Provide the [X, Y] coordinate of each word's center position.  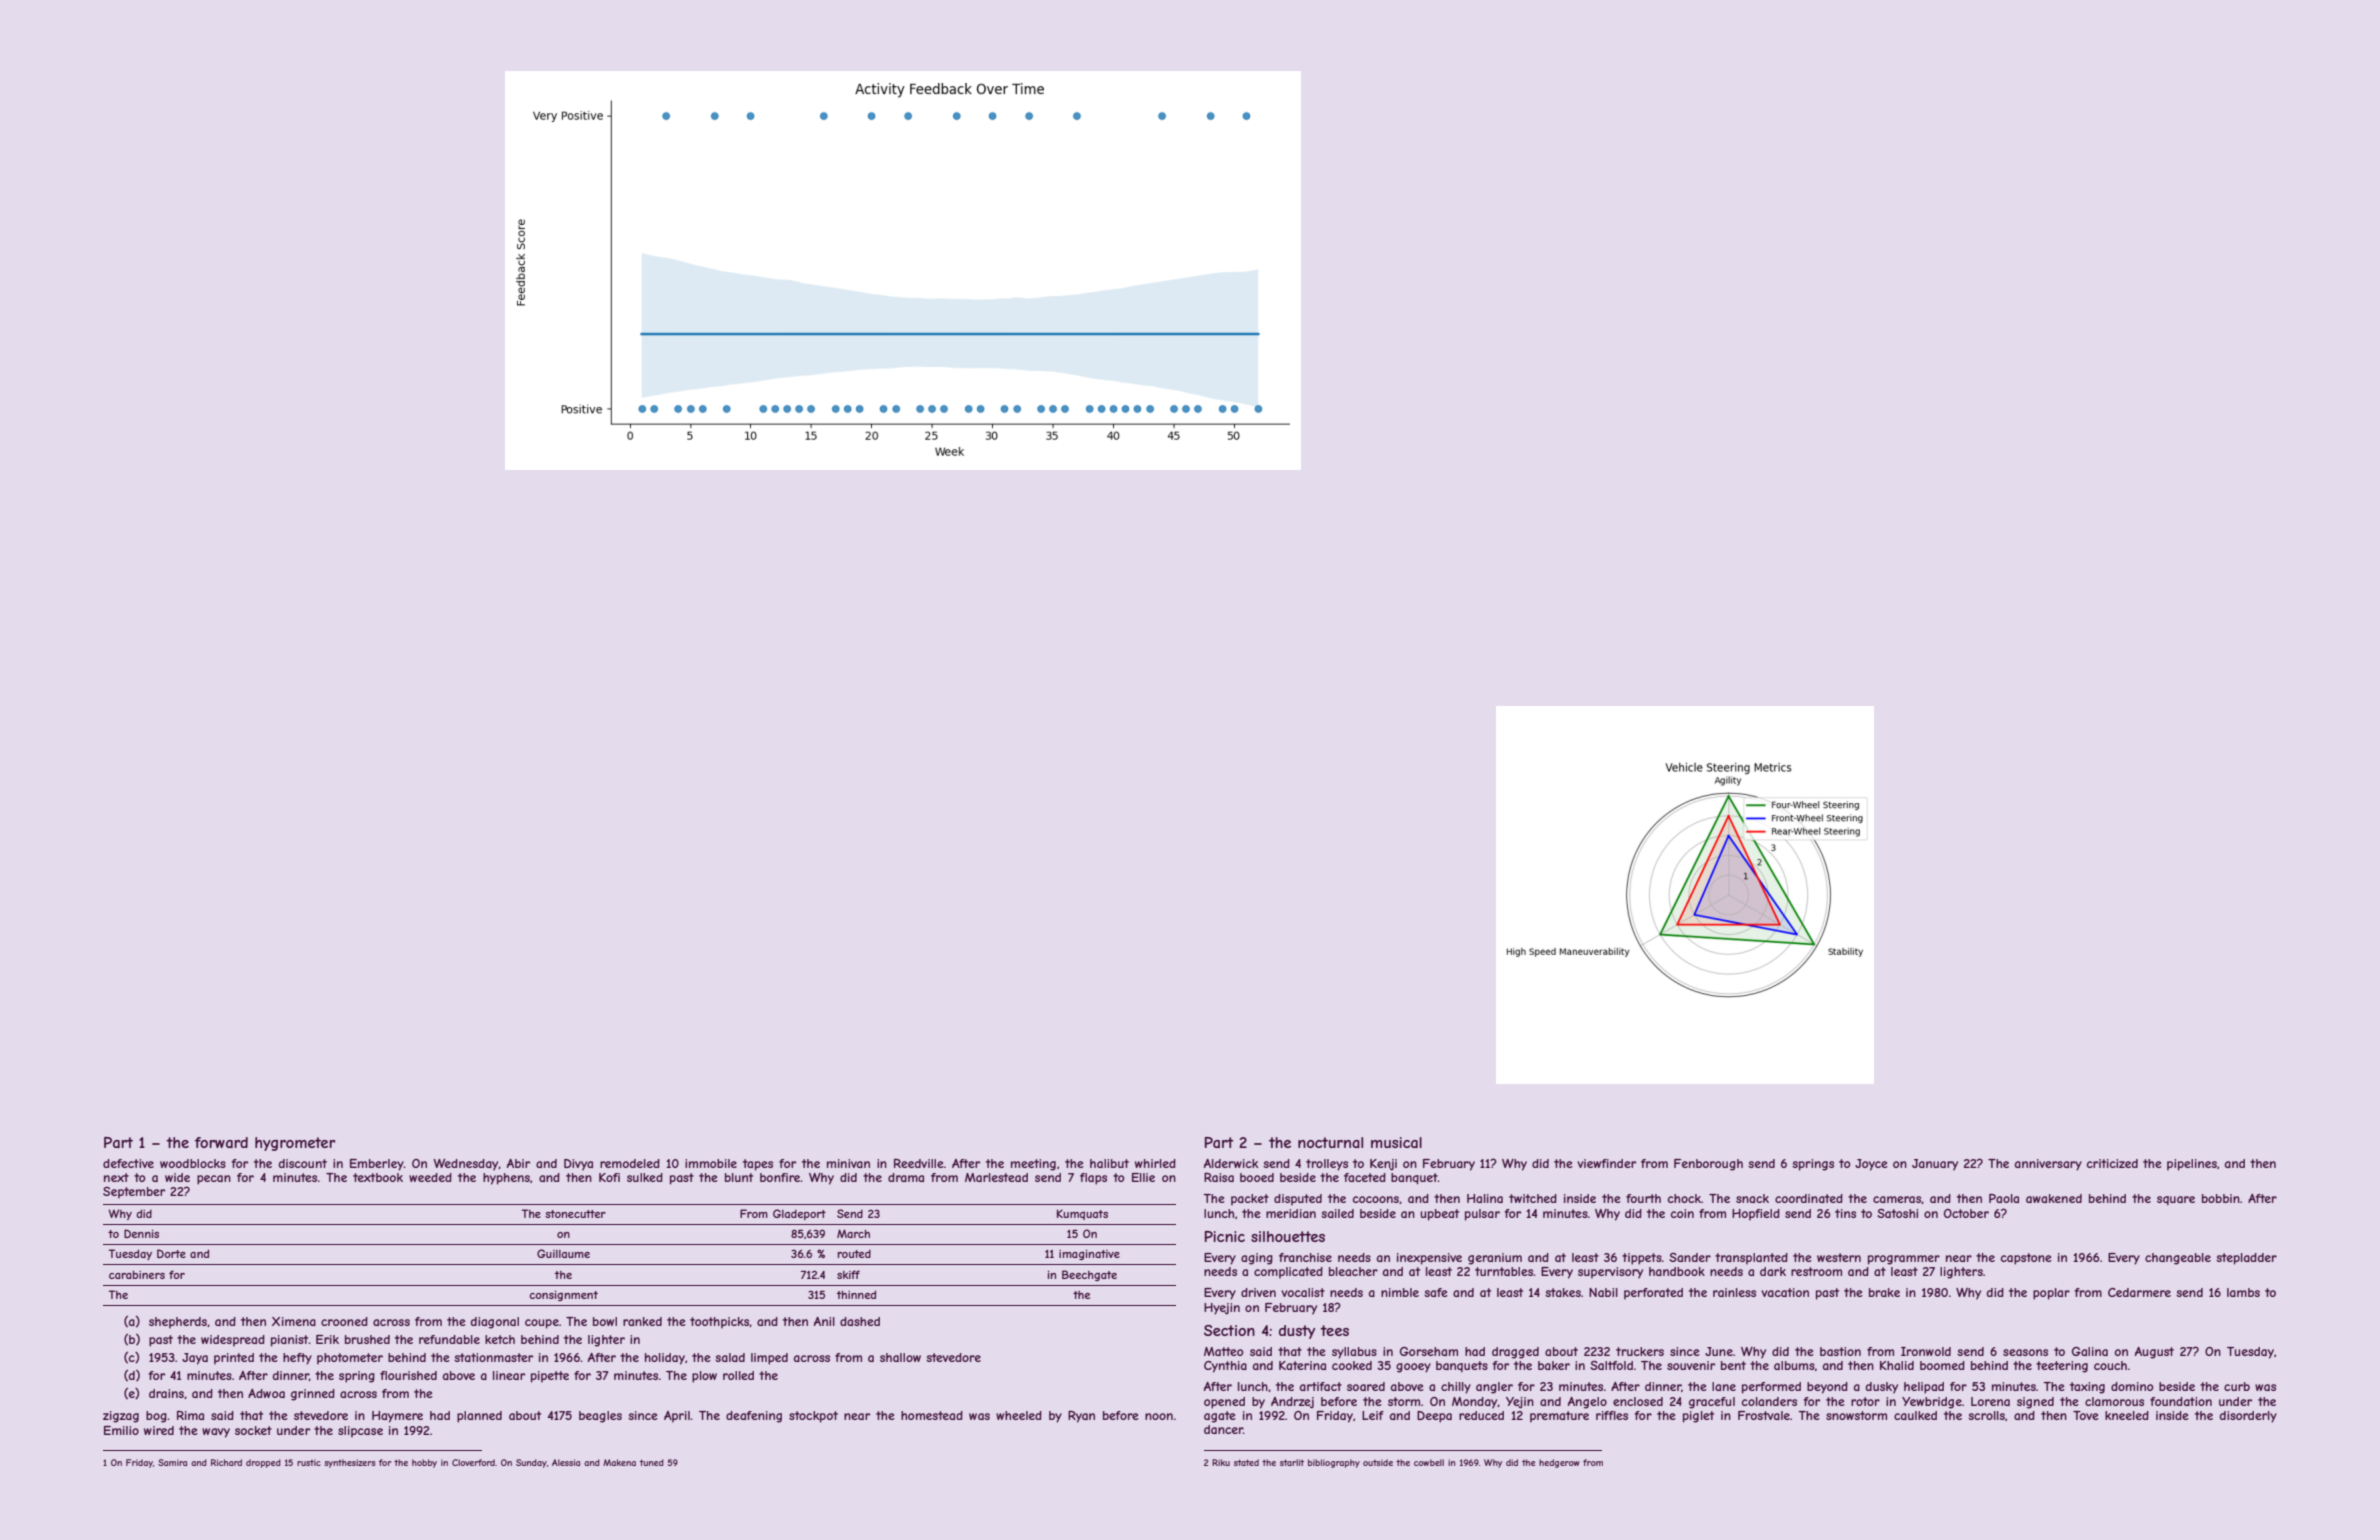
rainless [1734, 1292]
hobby [424, 1463]
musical [1396, 1142]
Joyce [1871, 1165]
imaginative [1089, 1255]
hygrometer [295, 1144]
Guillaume [563, 1253]
